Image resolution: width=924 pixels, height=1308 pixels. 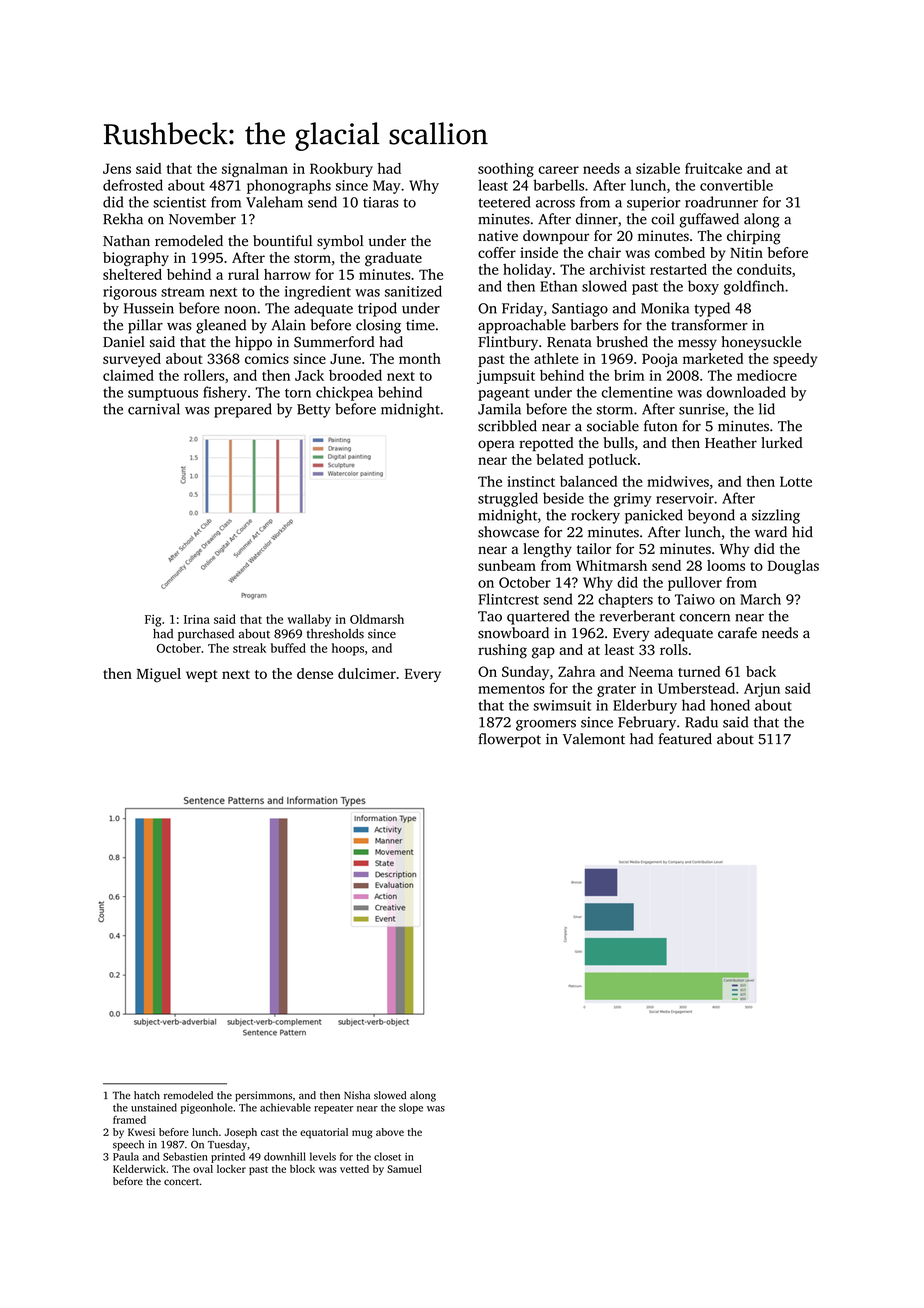 What do you see at coordinates (289, 186) in the screenshot?
I see `phonographs` at bounding box center [289, 186].
